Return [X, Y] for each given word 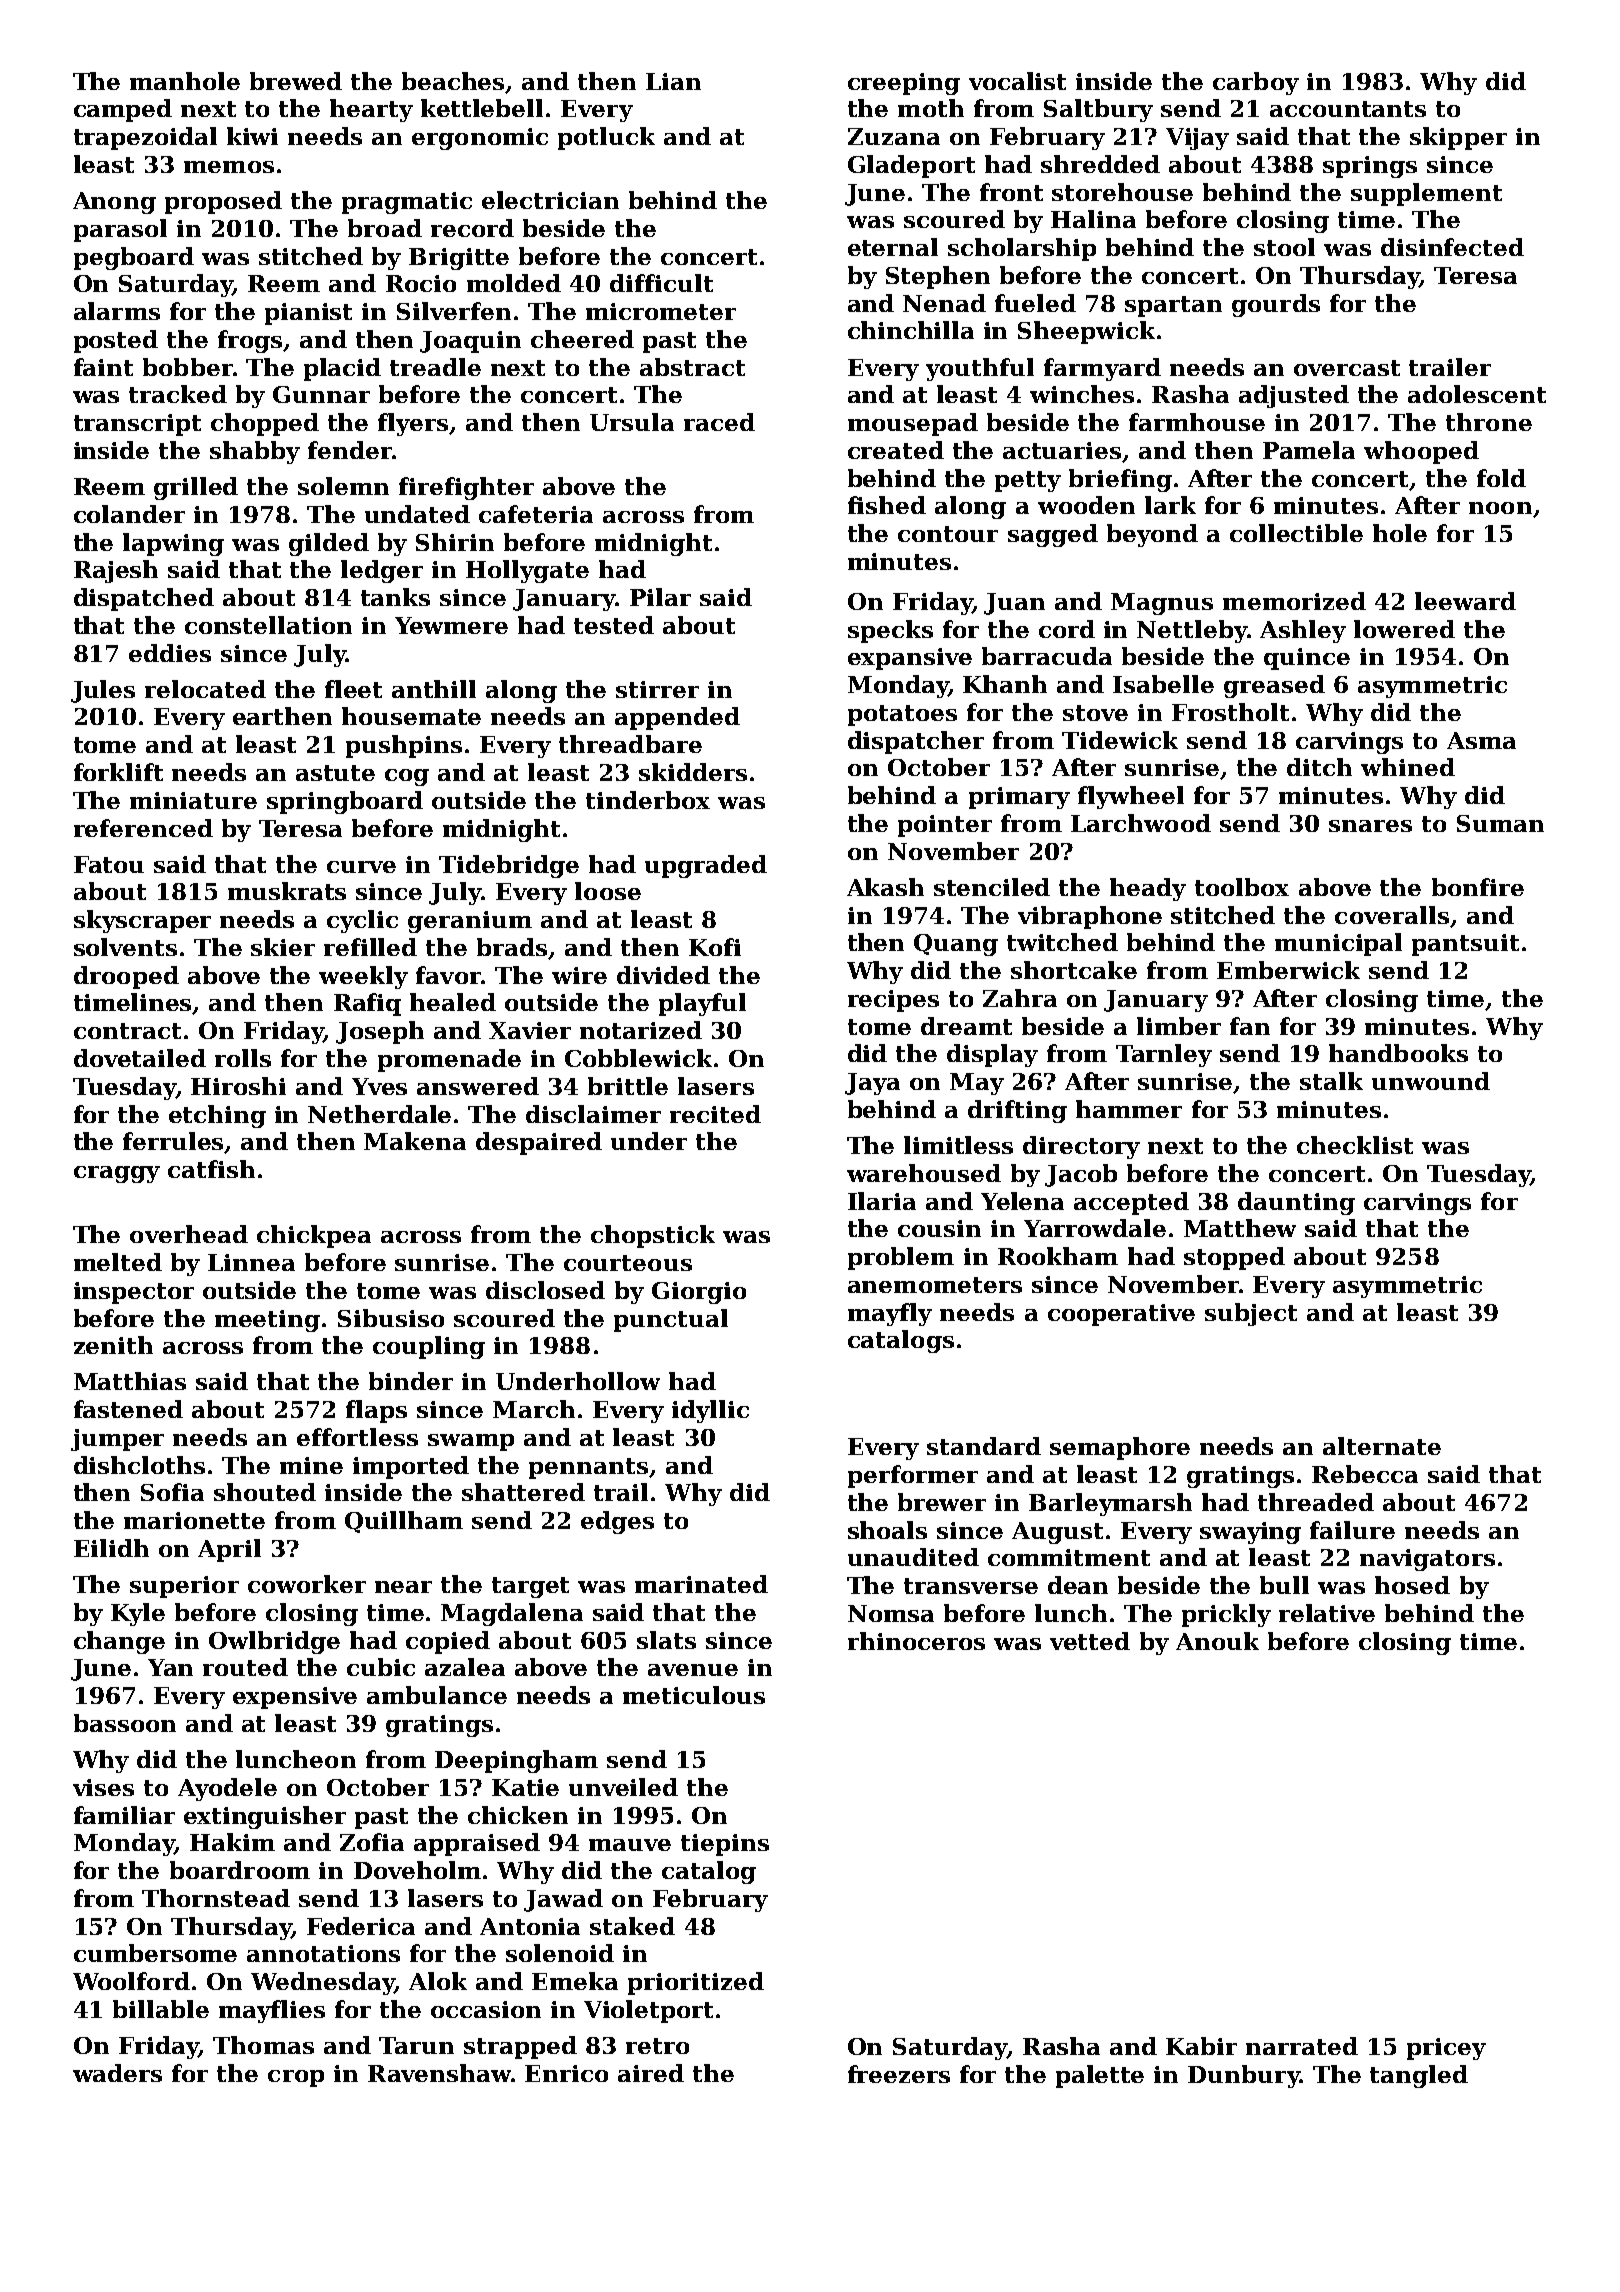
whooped [1421, 452]
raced [719, 422]
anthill [434, 689]
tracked [178, 394]
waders [117, 2073]
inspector [134, 1293]
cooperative [1121, 1315]
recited [715, 1114]
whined [1408, 767]
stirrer [657, 689]
